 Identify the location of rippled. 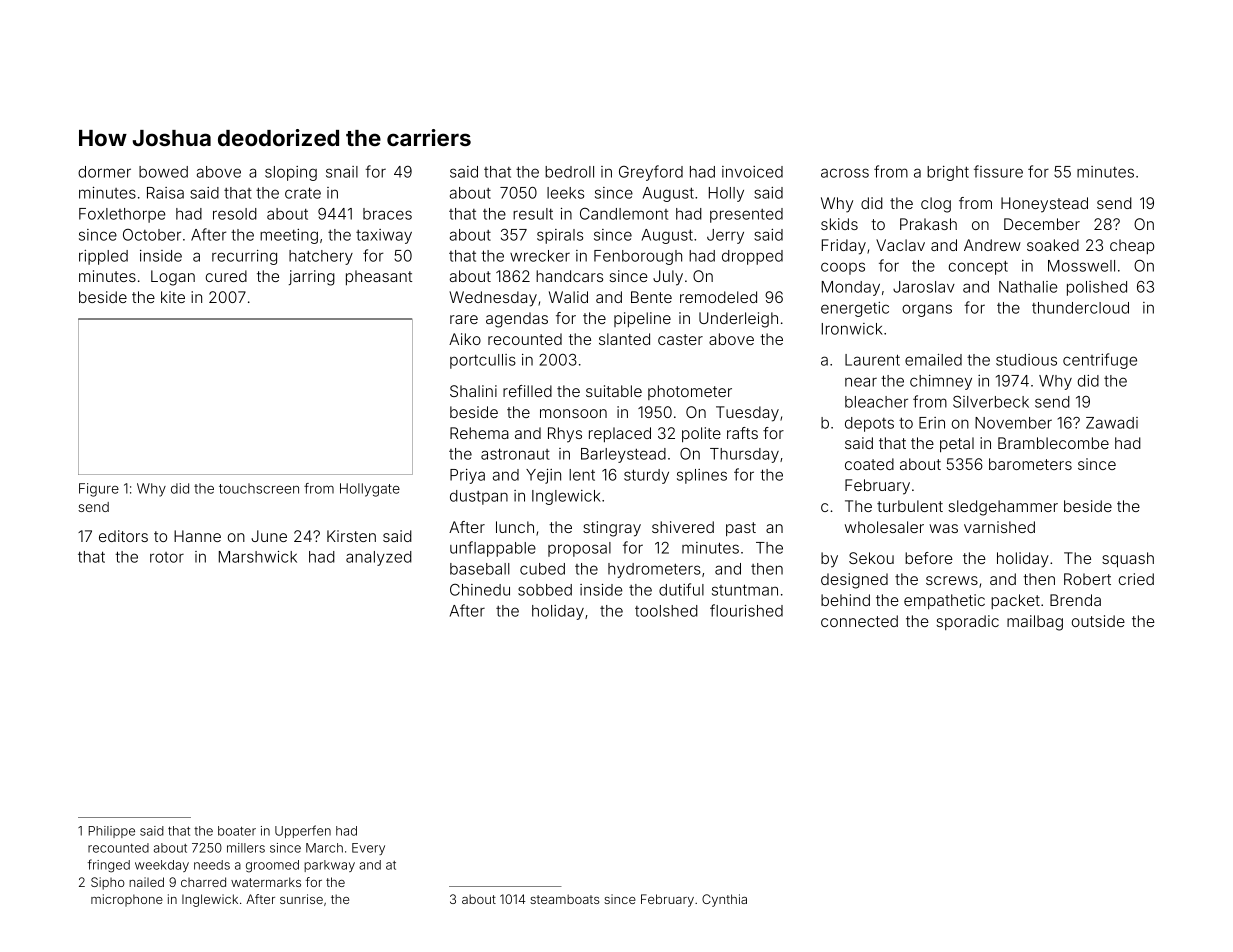
(103, 257).
